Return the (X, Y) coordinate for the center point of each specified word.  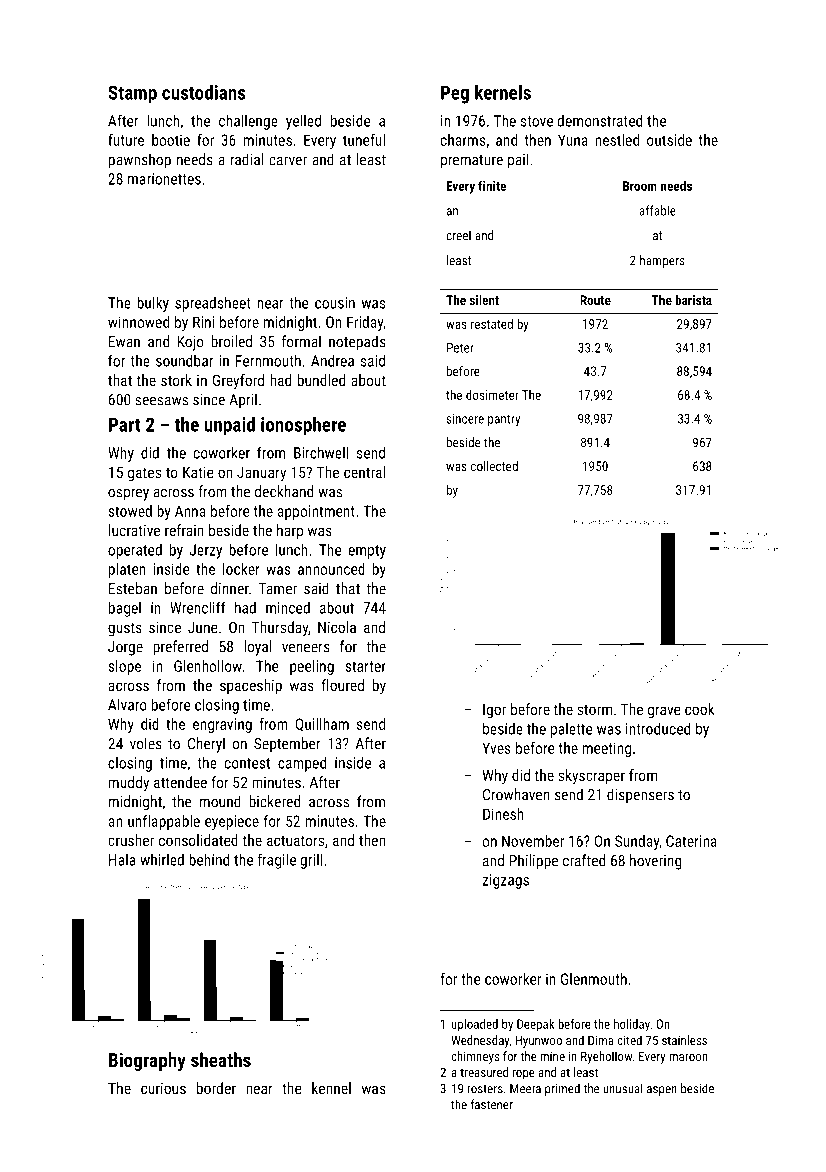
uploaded (475, 1025)
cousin (335, 303)
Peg (455, 94)
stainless (684, 1040)
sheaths (221, 1059)
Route (595, 300)
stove (537, 121)
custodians (204, 92)
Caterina (691, 841)
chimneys (475, 1057)
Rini (203, 322)
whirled (162, 860)
